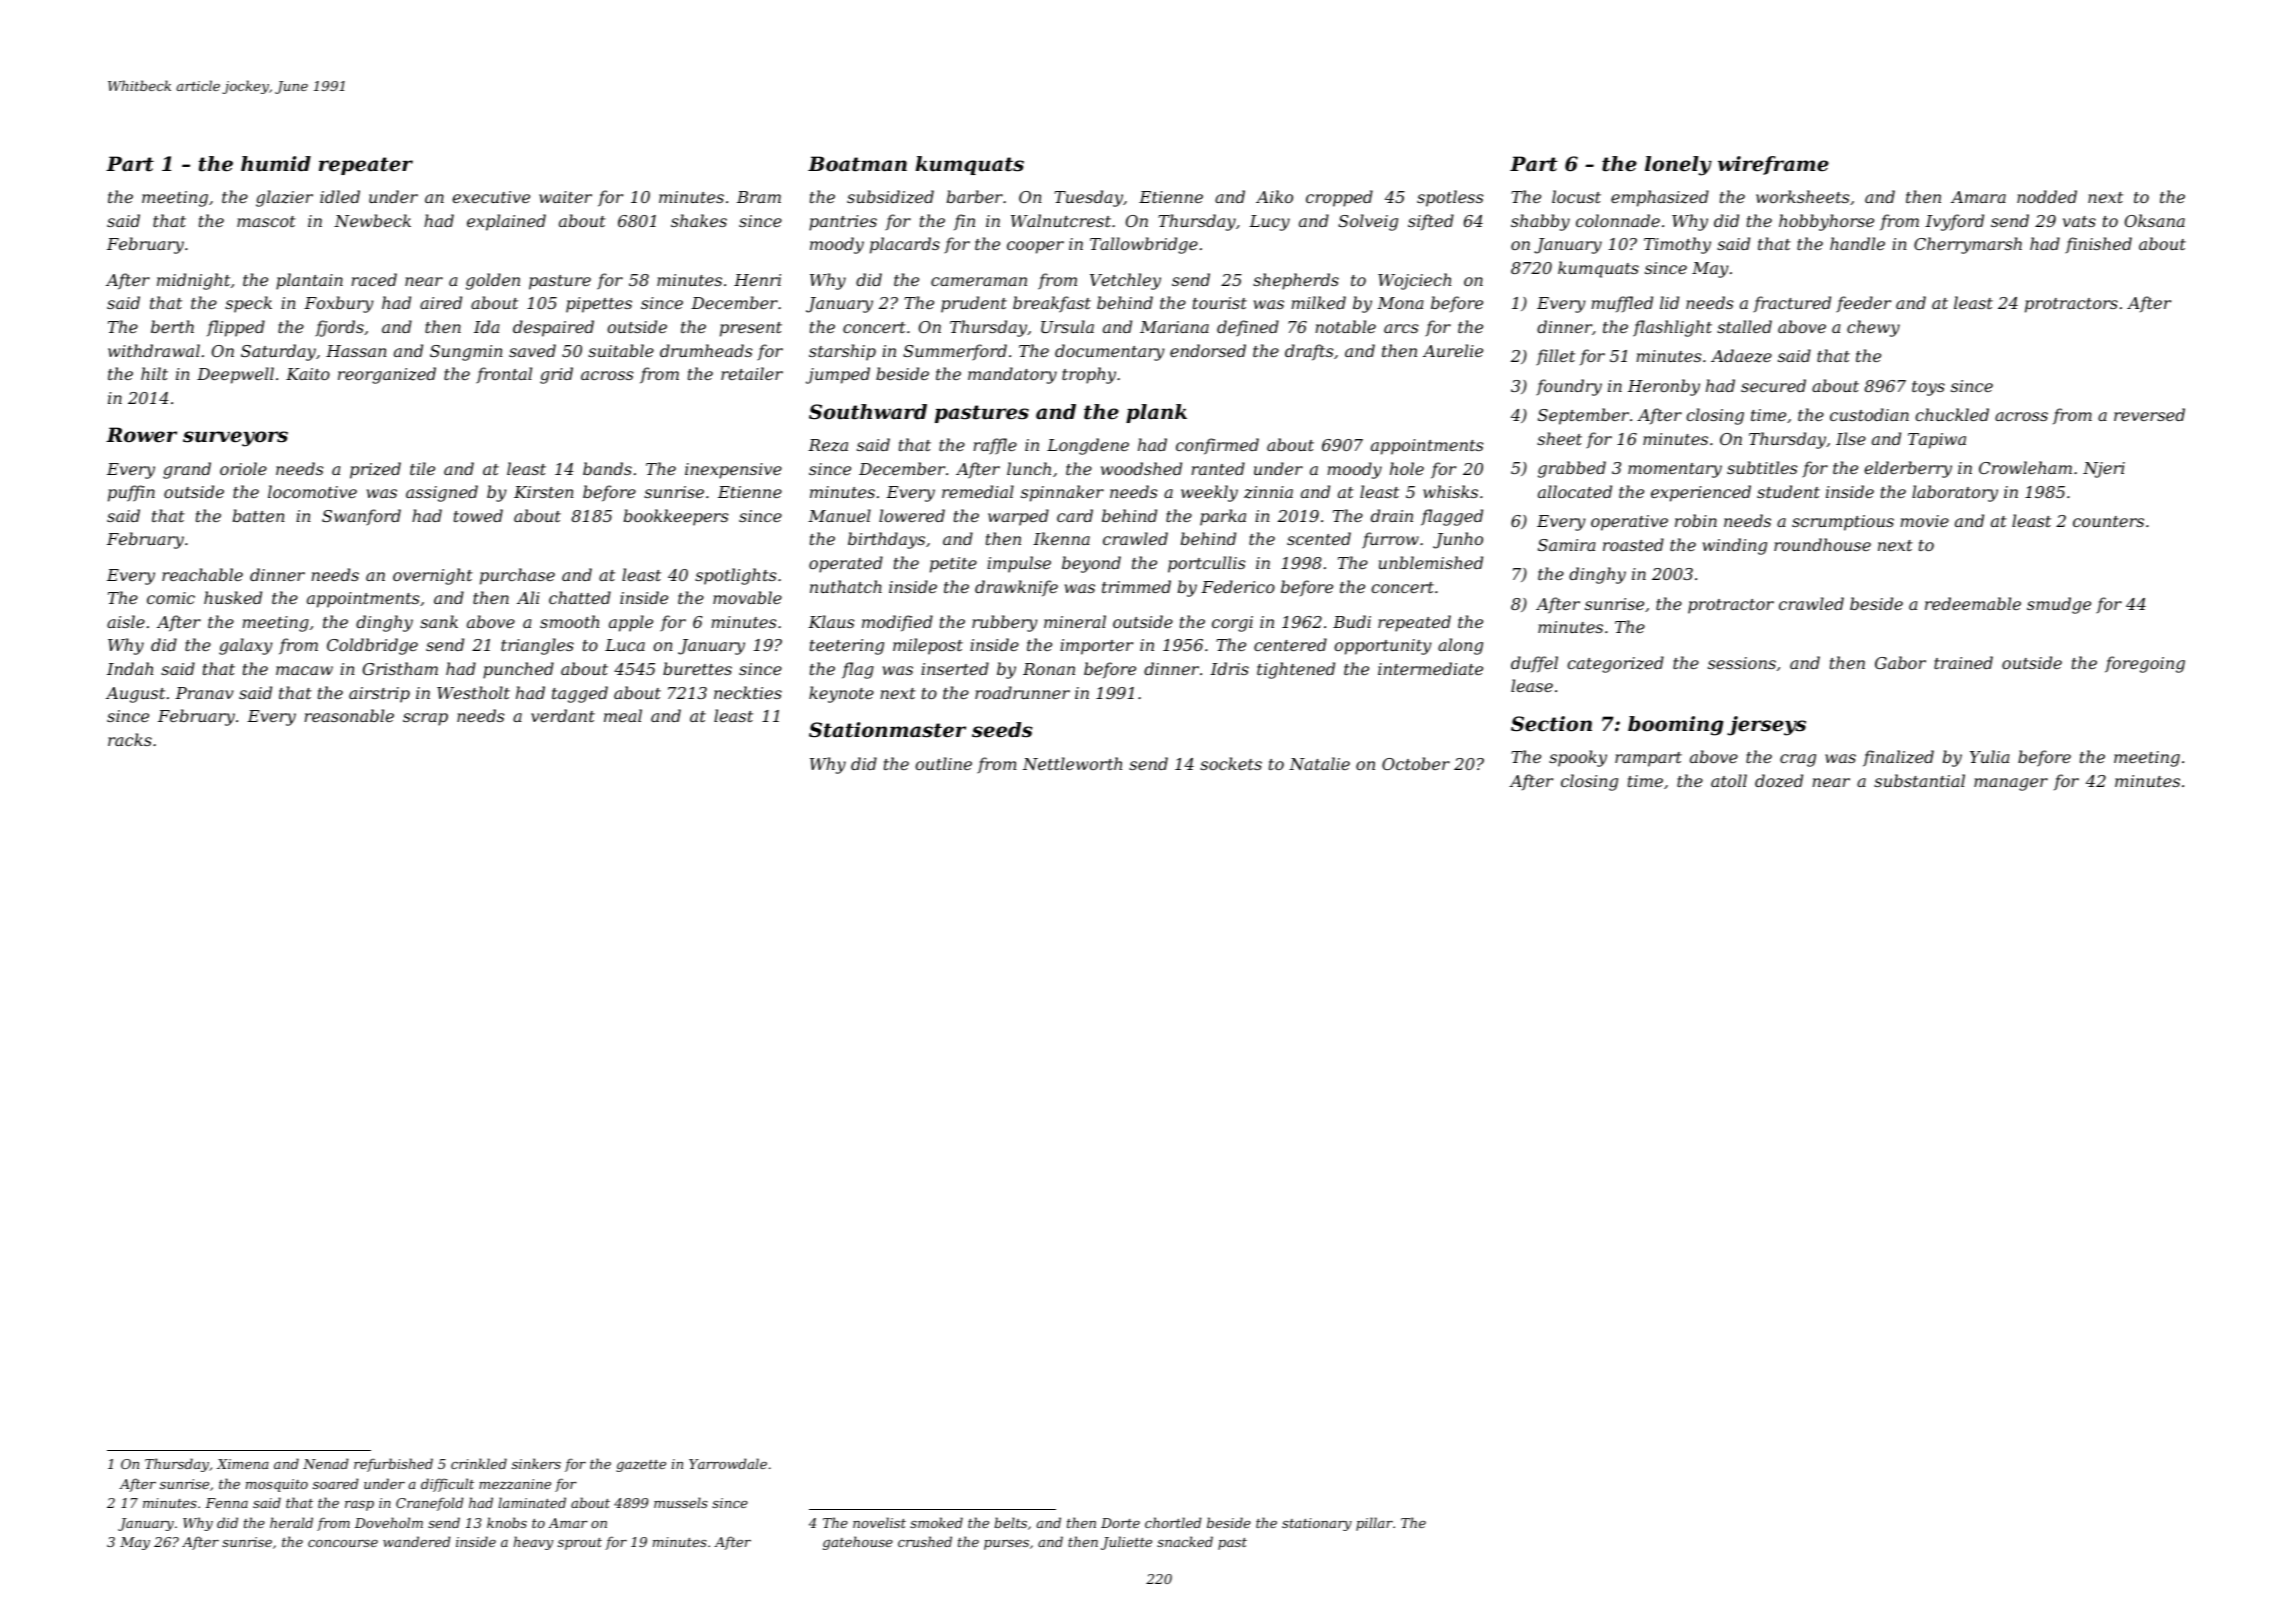 This document has width=2293, height=1621. What do you see at coordinates (243, 1464) in the document?
I see `Ximena` at bounding box center [243, 1464].
